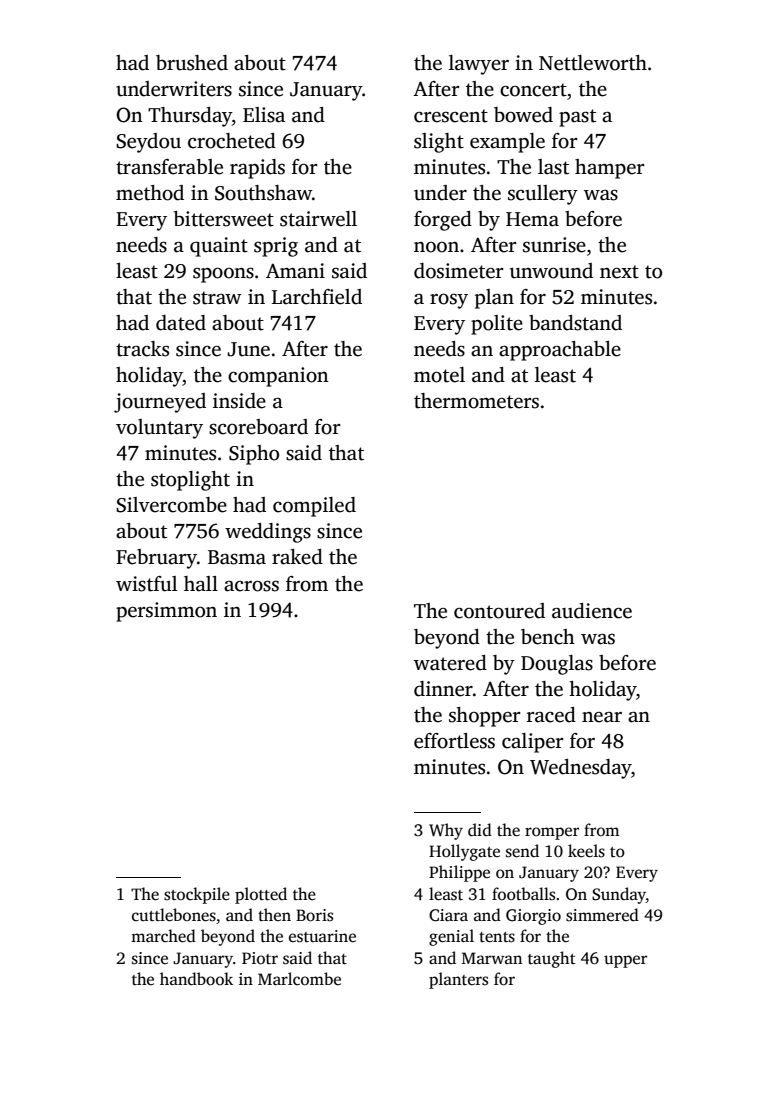 The image size is (782, 1110). Describe the element at coordinates (192, 63) in the page. I see `brushed` at that location.
